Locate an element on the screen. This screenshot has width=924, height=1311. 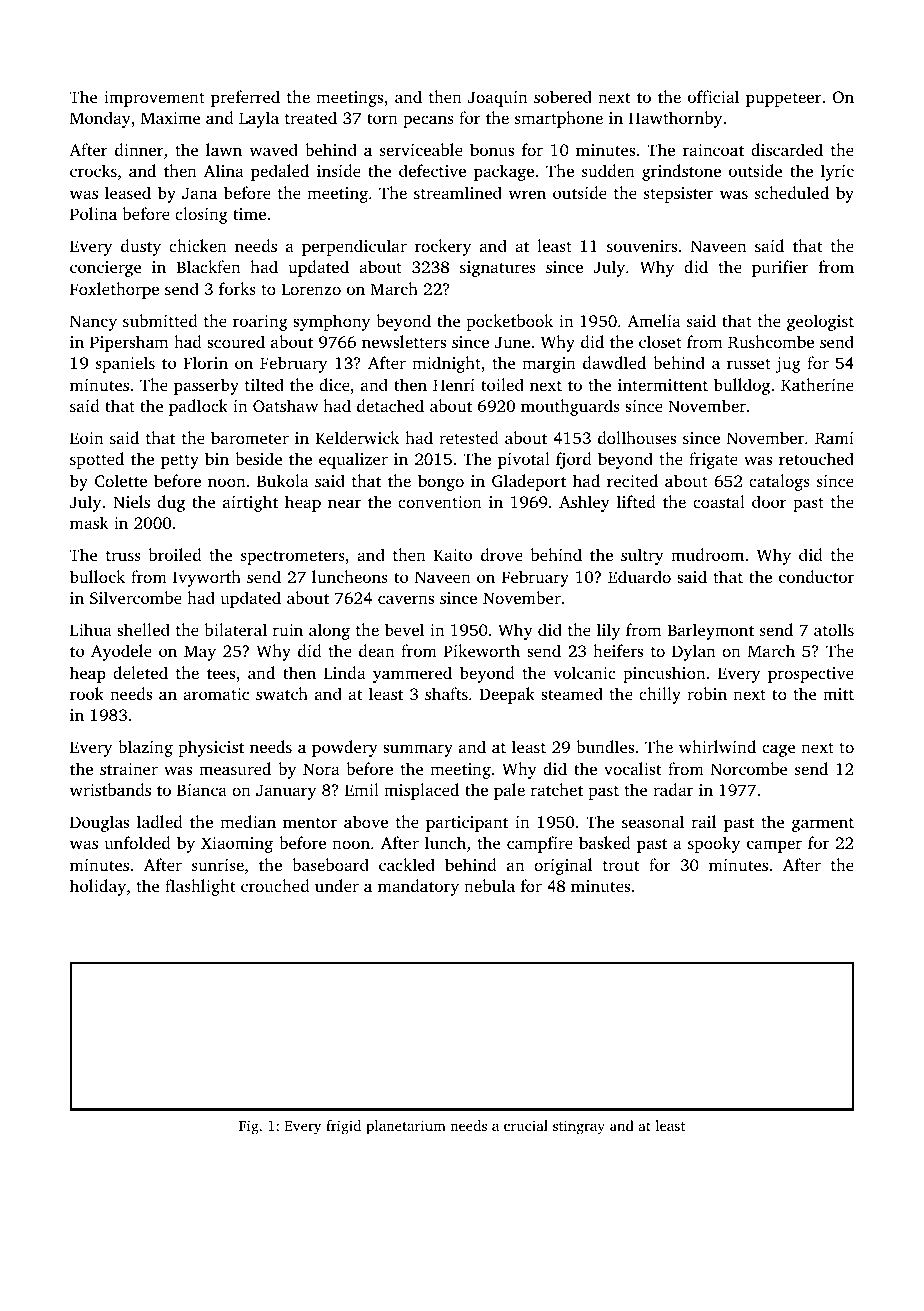
crucial is located at coordinates (526, 1125).
